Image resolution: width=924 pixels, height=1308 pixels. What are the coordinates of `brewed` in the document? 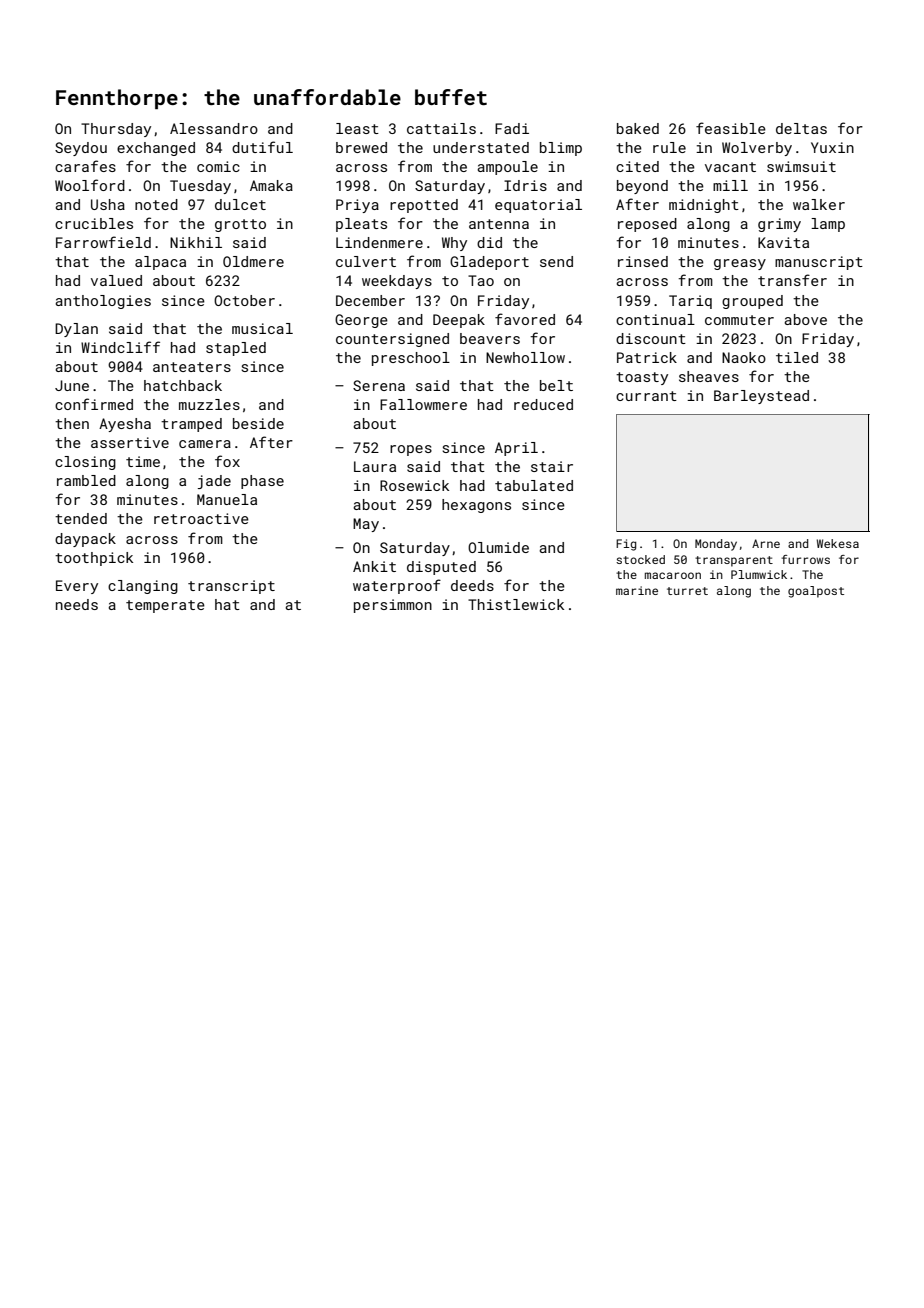 It's located at (361, 147).
